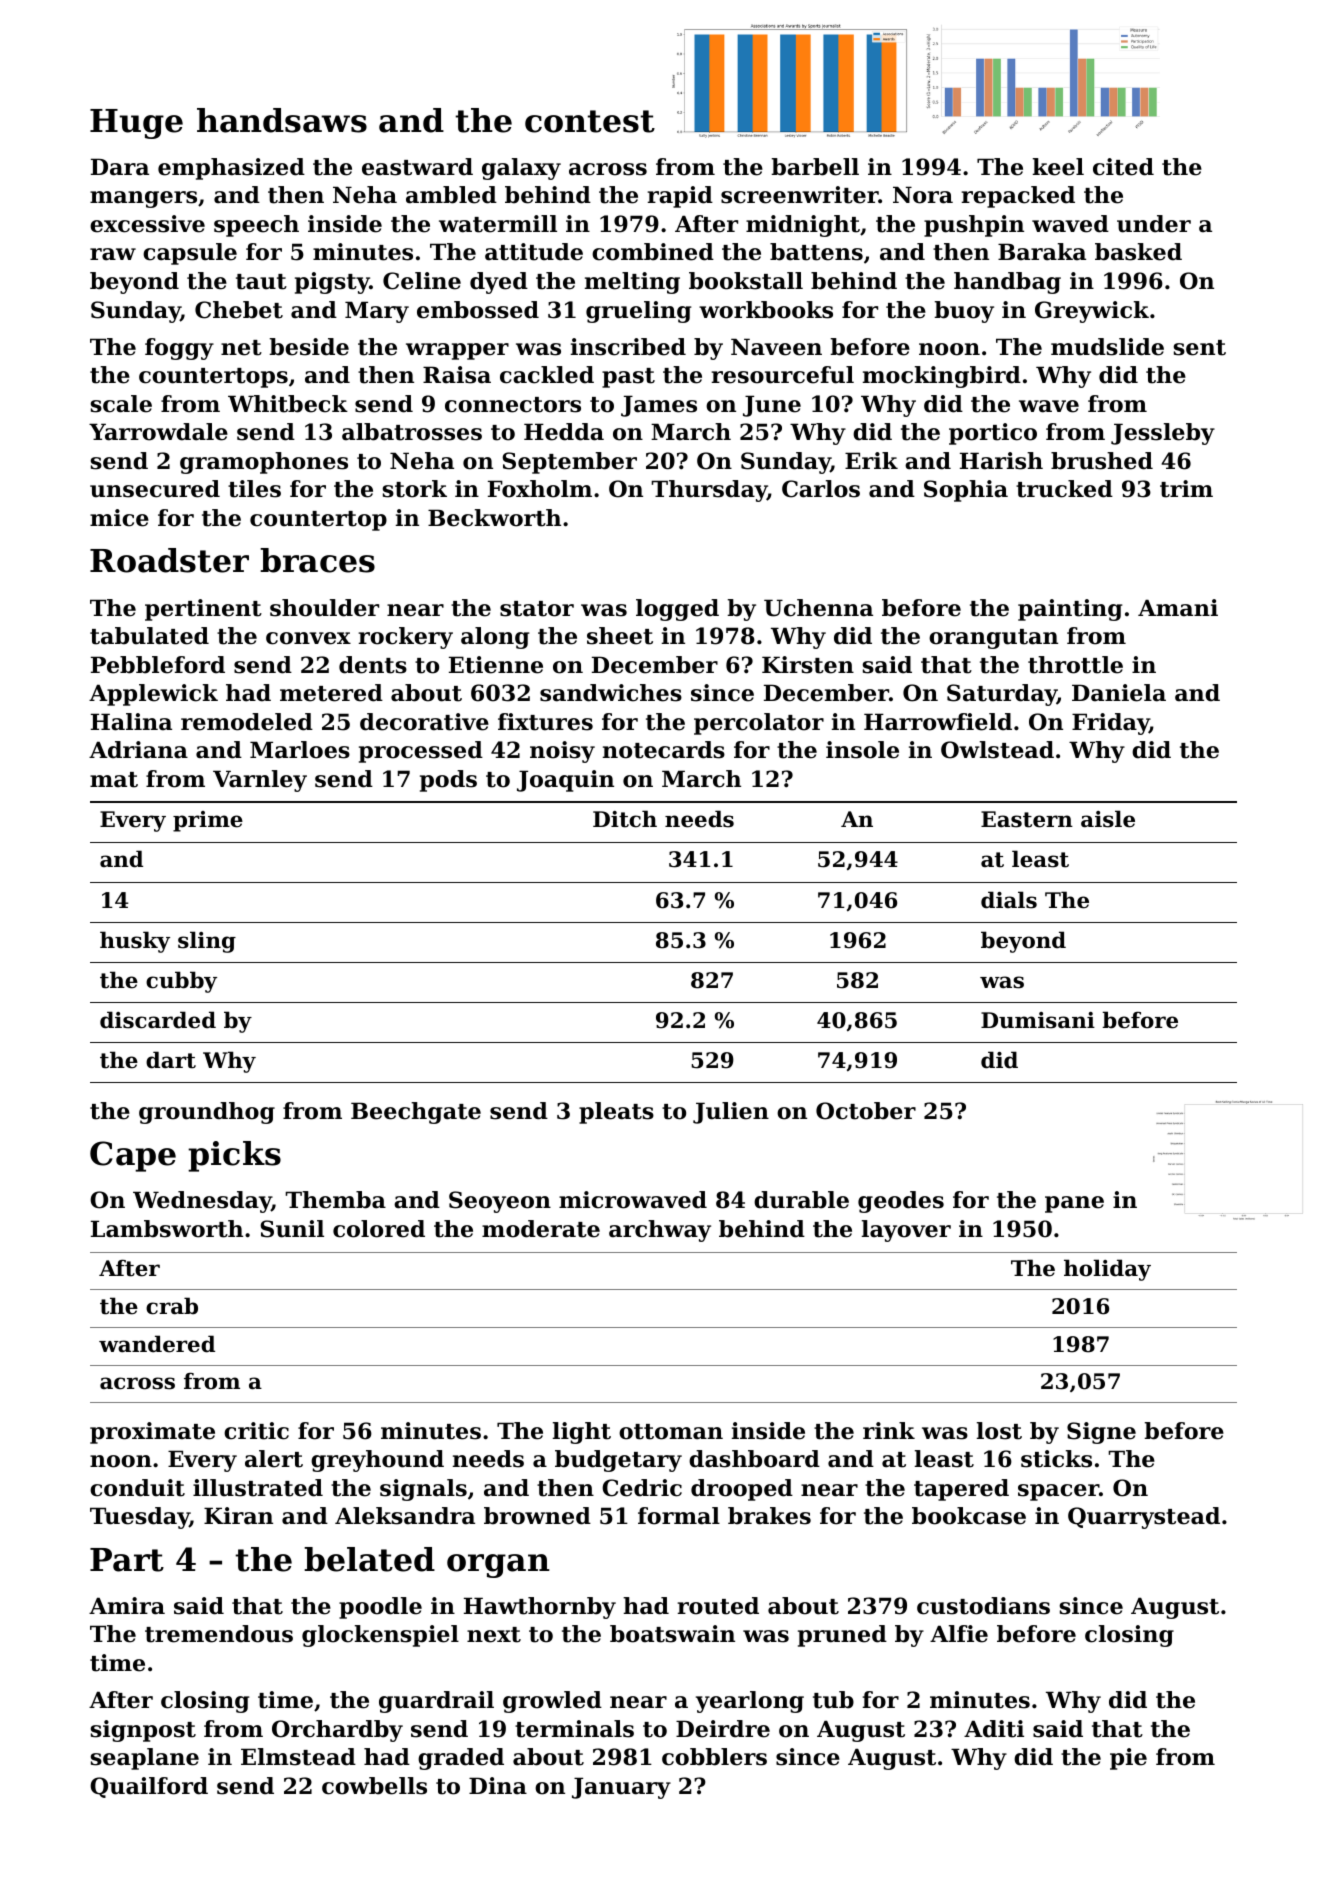 This document has width=1327, height=1877. What do you see at coordinates (1058, 167) in the document?
I see `keel` at bounding box center [1058, 167].
